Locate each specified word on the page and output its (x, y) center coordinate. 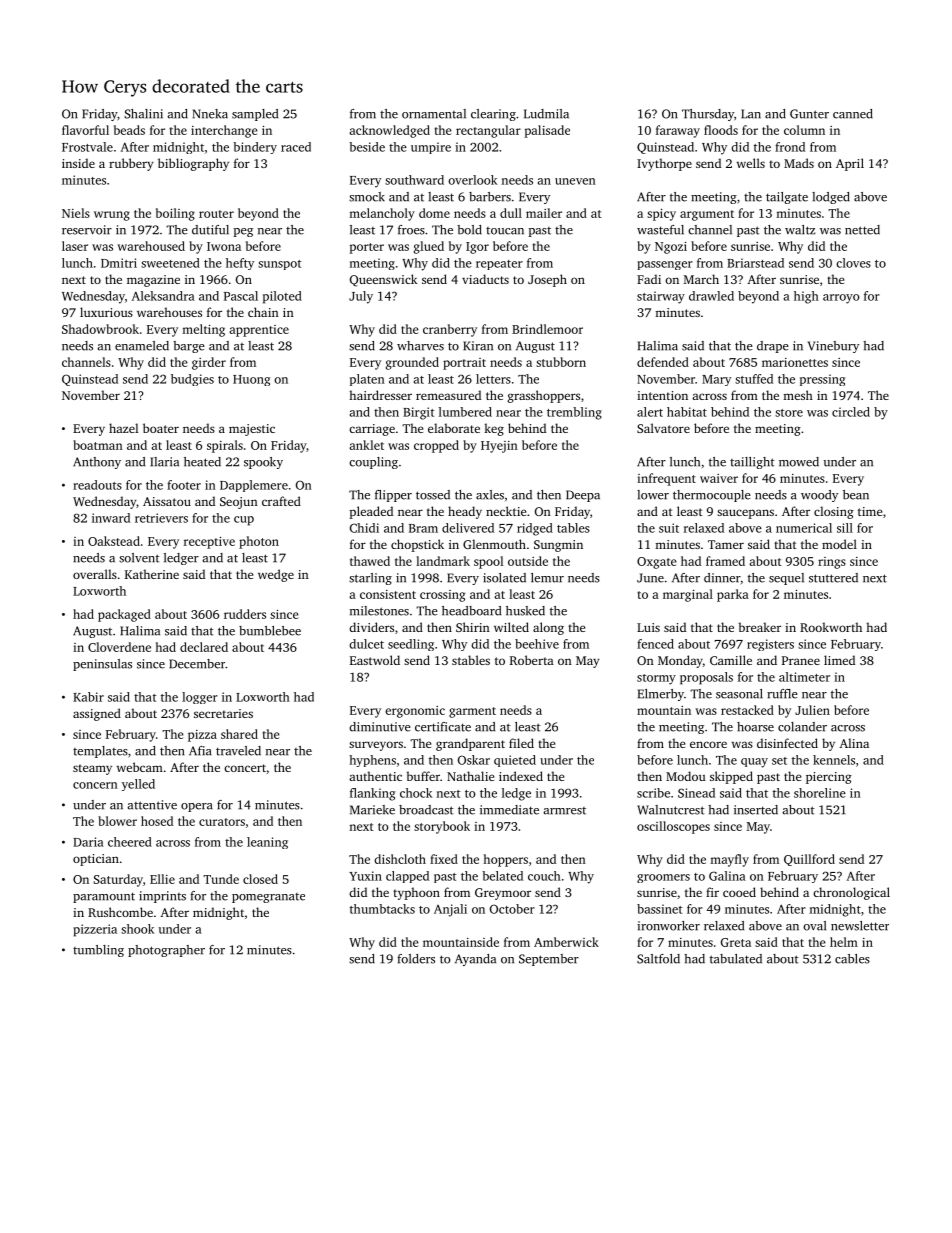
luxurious (106, 312)
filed (521, 743)
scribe (653, 793)
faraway (678, 131)
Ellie (162, 879)
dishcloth (400, 859)
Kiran (478, 346)
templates (100, 752)
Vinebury (833, 347)
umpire (431, 148)
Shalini (143, 114)
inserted (756, 810)
